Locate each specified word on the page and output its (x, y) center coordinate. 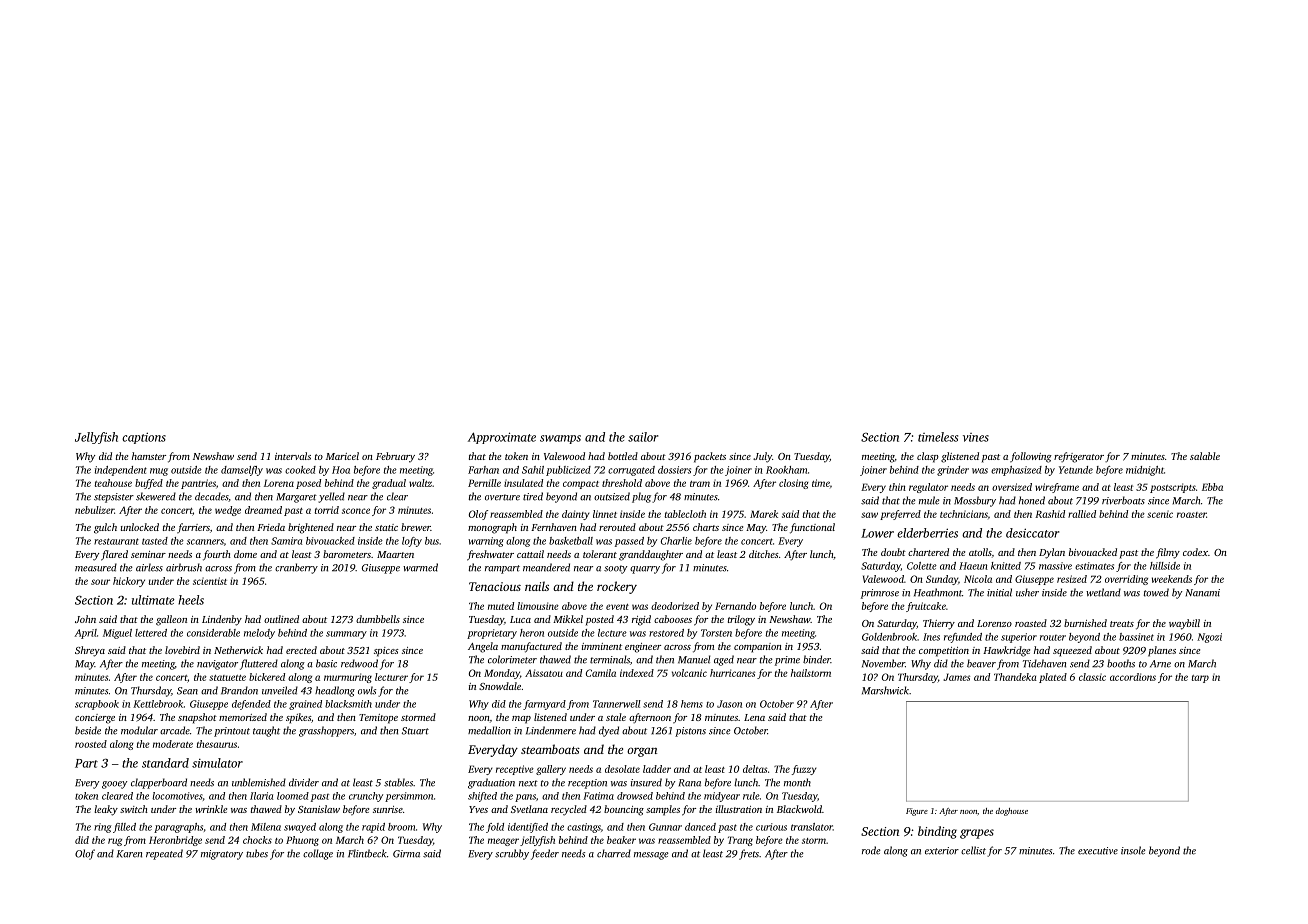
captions (144, 438)
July (762, 457)
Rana (690, 783)
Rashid (1050, 514)
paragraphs (178, 828)
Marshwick (885, 690)
